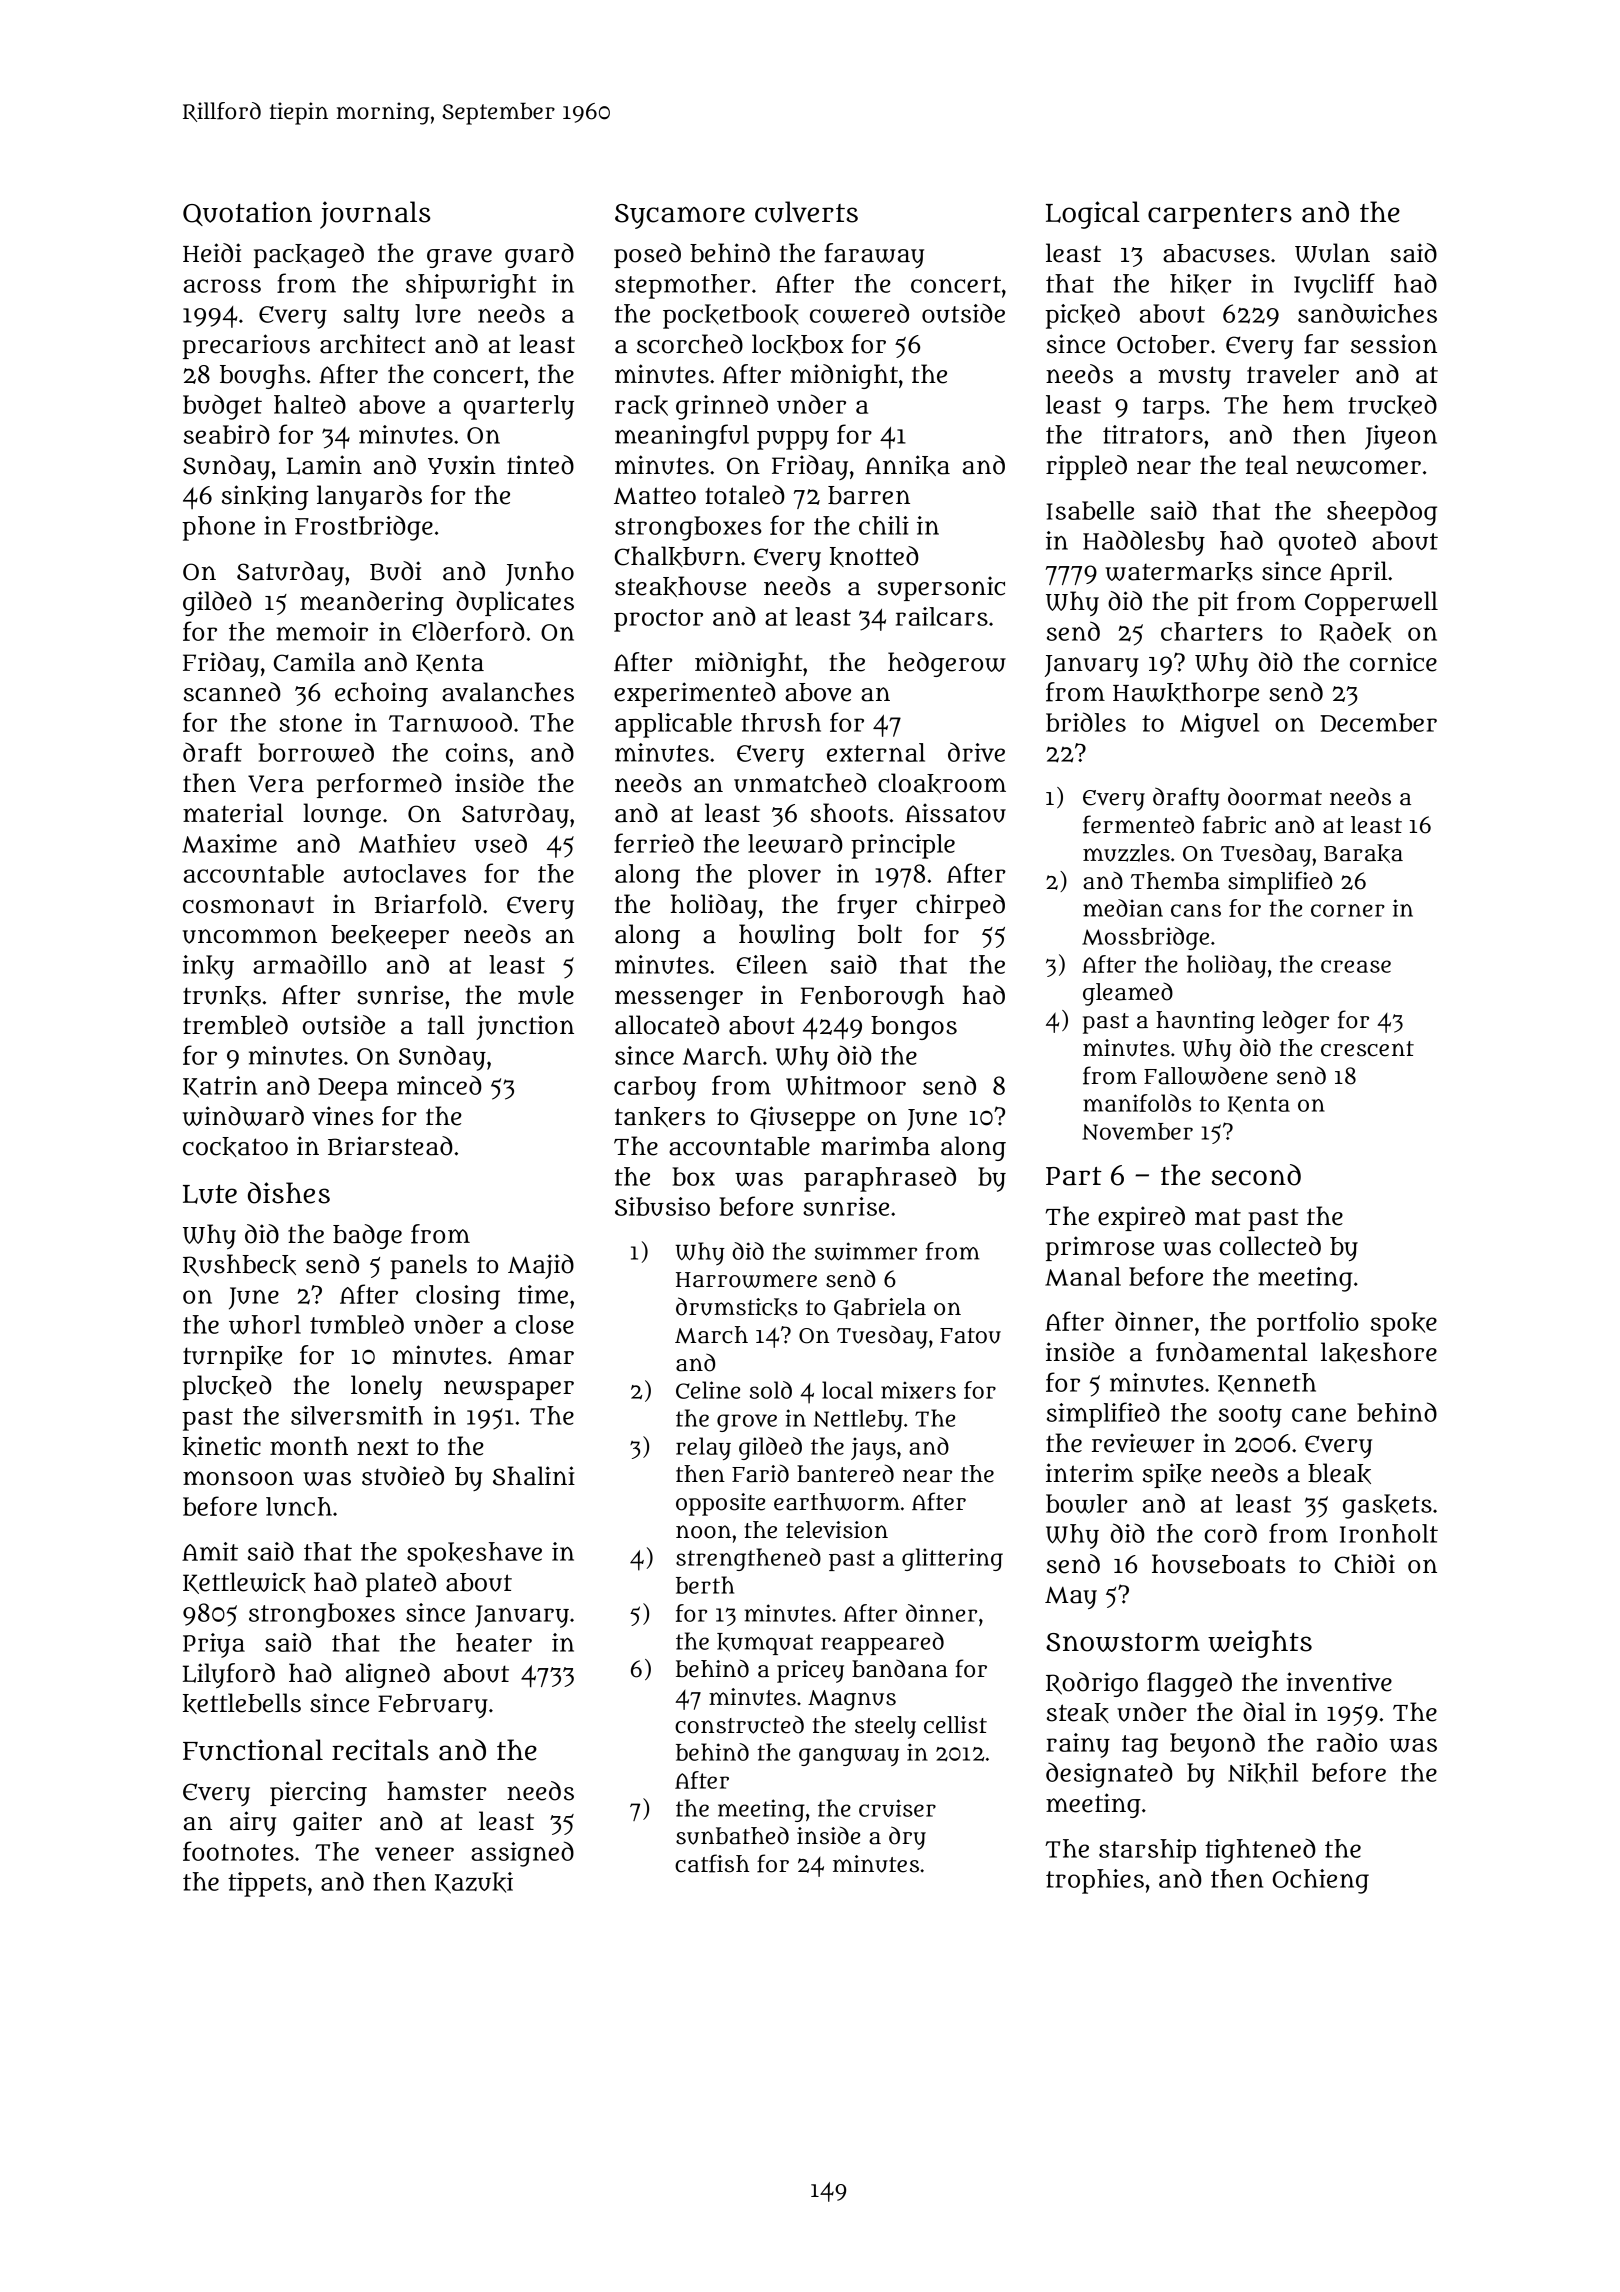 The image size is (1620, 2292). Describe the element at coordinates (403, 1476) in the document. I see `studied` at that location.
